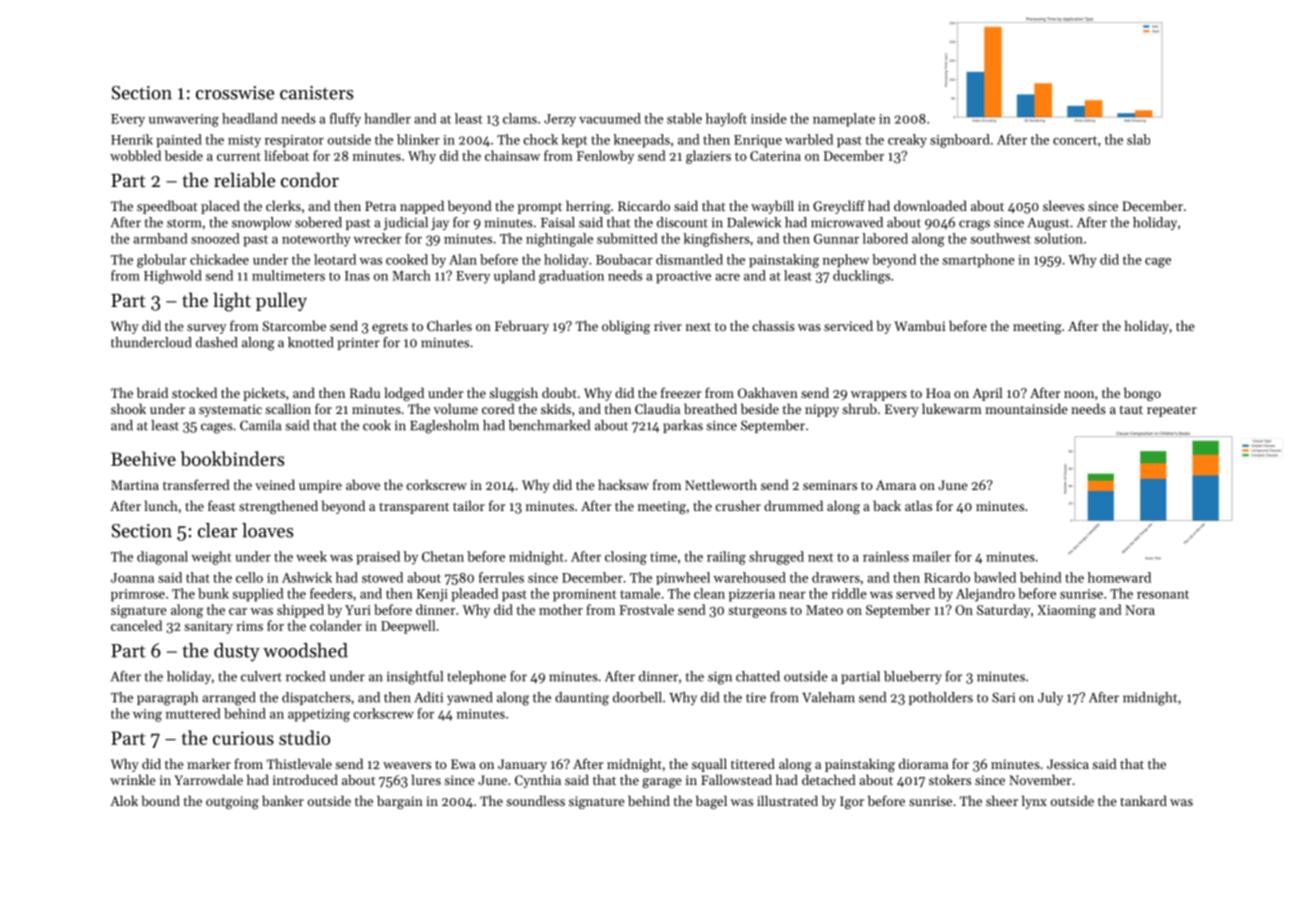  What do you see at coordinates (1075, 140) in the document?
I see `concert` at bounding box center [1075, 140].
